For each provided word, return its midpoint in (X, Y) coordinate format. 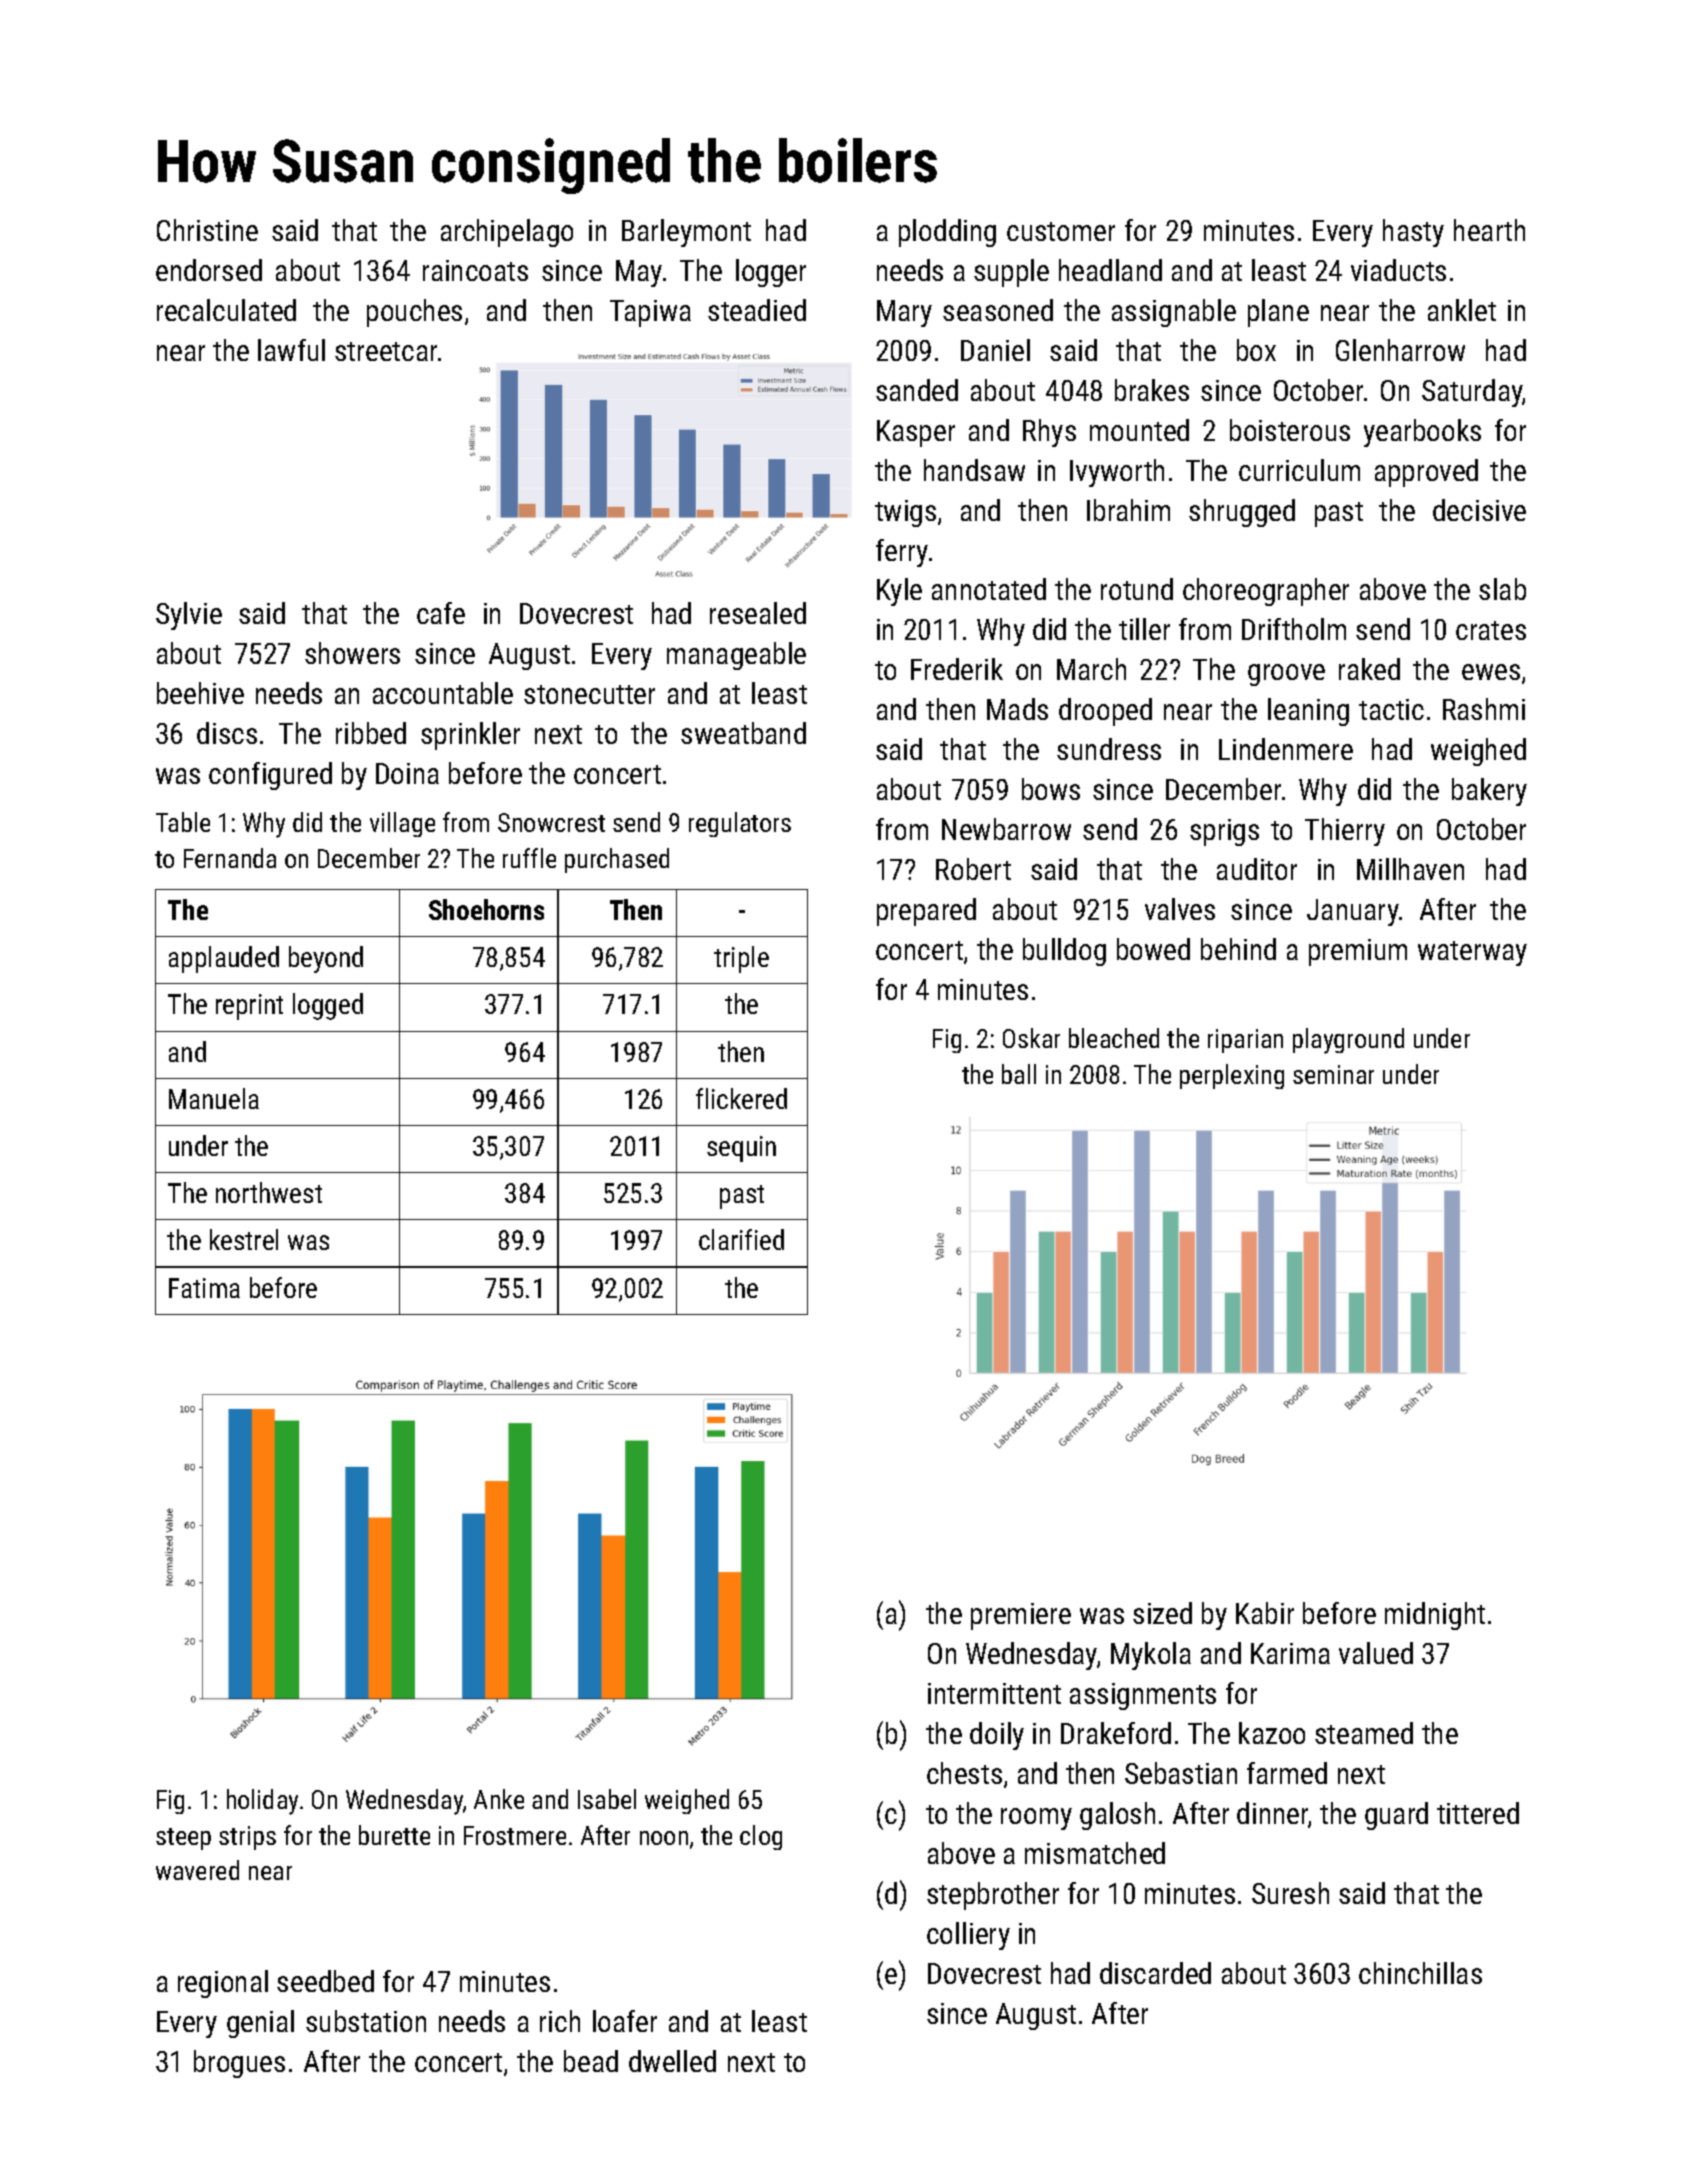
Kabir (1265, 1613)
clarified (741, 1239)
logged (328, 1006)
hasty (1413, 233)
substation (366, 2021)
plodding (947, 233)
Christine (207, 230)
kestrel (244, 1239)
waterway (1472, 953)
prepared (926, 912)
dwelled (672, 2061)
